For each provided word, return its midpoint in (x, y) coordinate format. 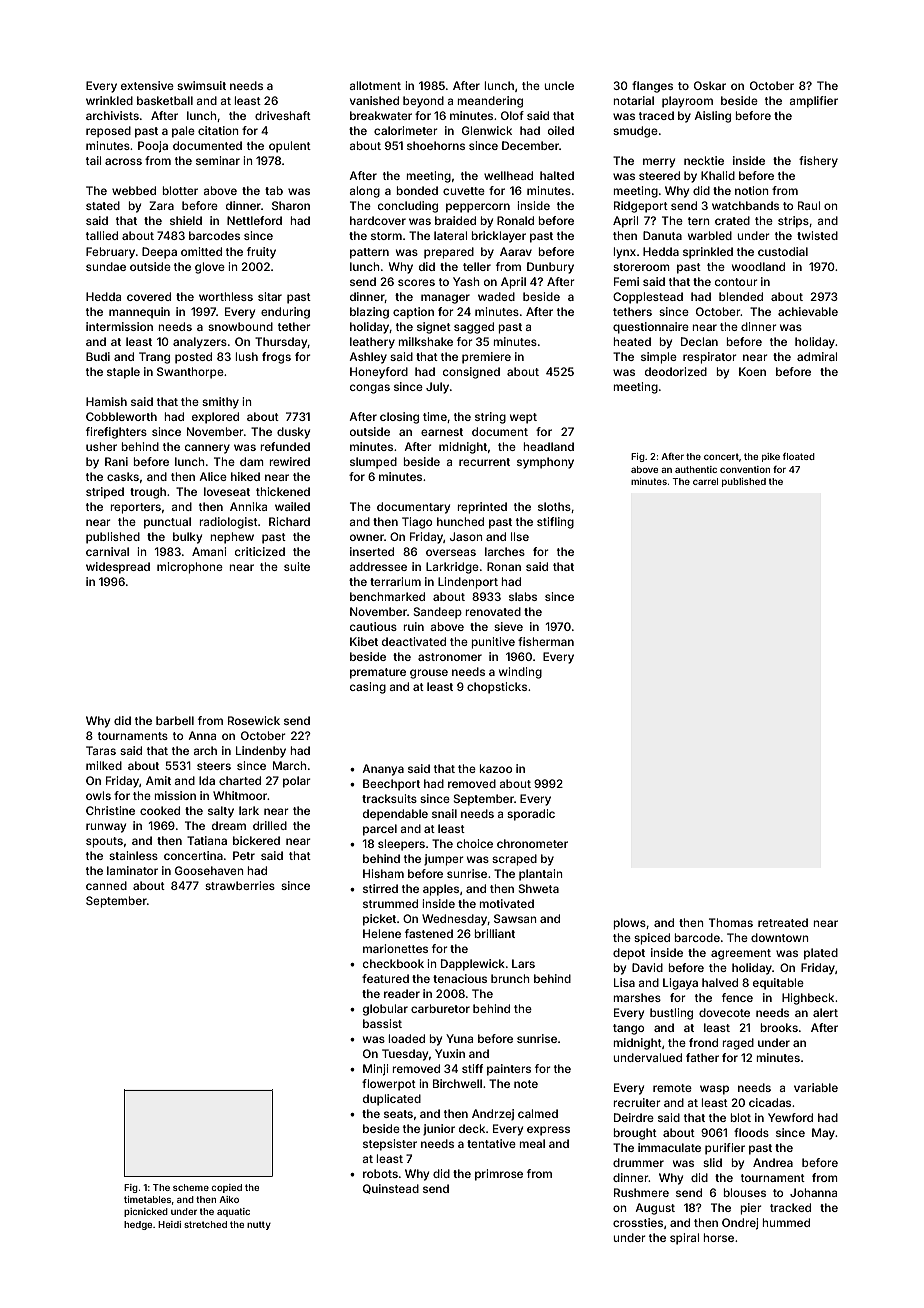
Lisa (624, 982)
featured (385, 978)
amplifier (814, 102)
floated (799, 456)
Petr (244, 855)
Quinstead (391, 1189)
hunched (460, 521)
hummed (786, 1222)
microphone (190, 568)
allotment (375, 85)
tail (93, 160)
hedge (138, 1225)
